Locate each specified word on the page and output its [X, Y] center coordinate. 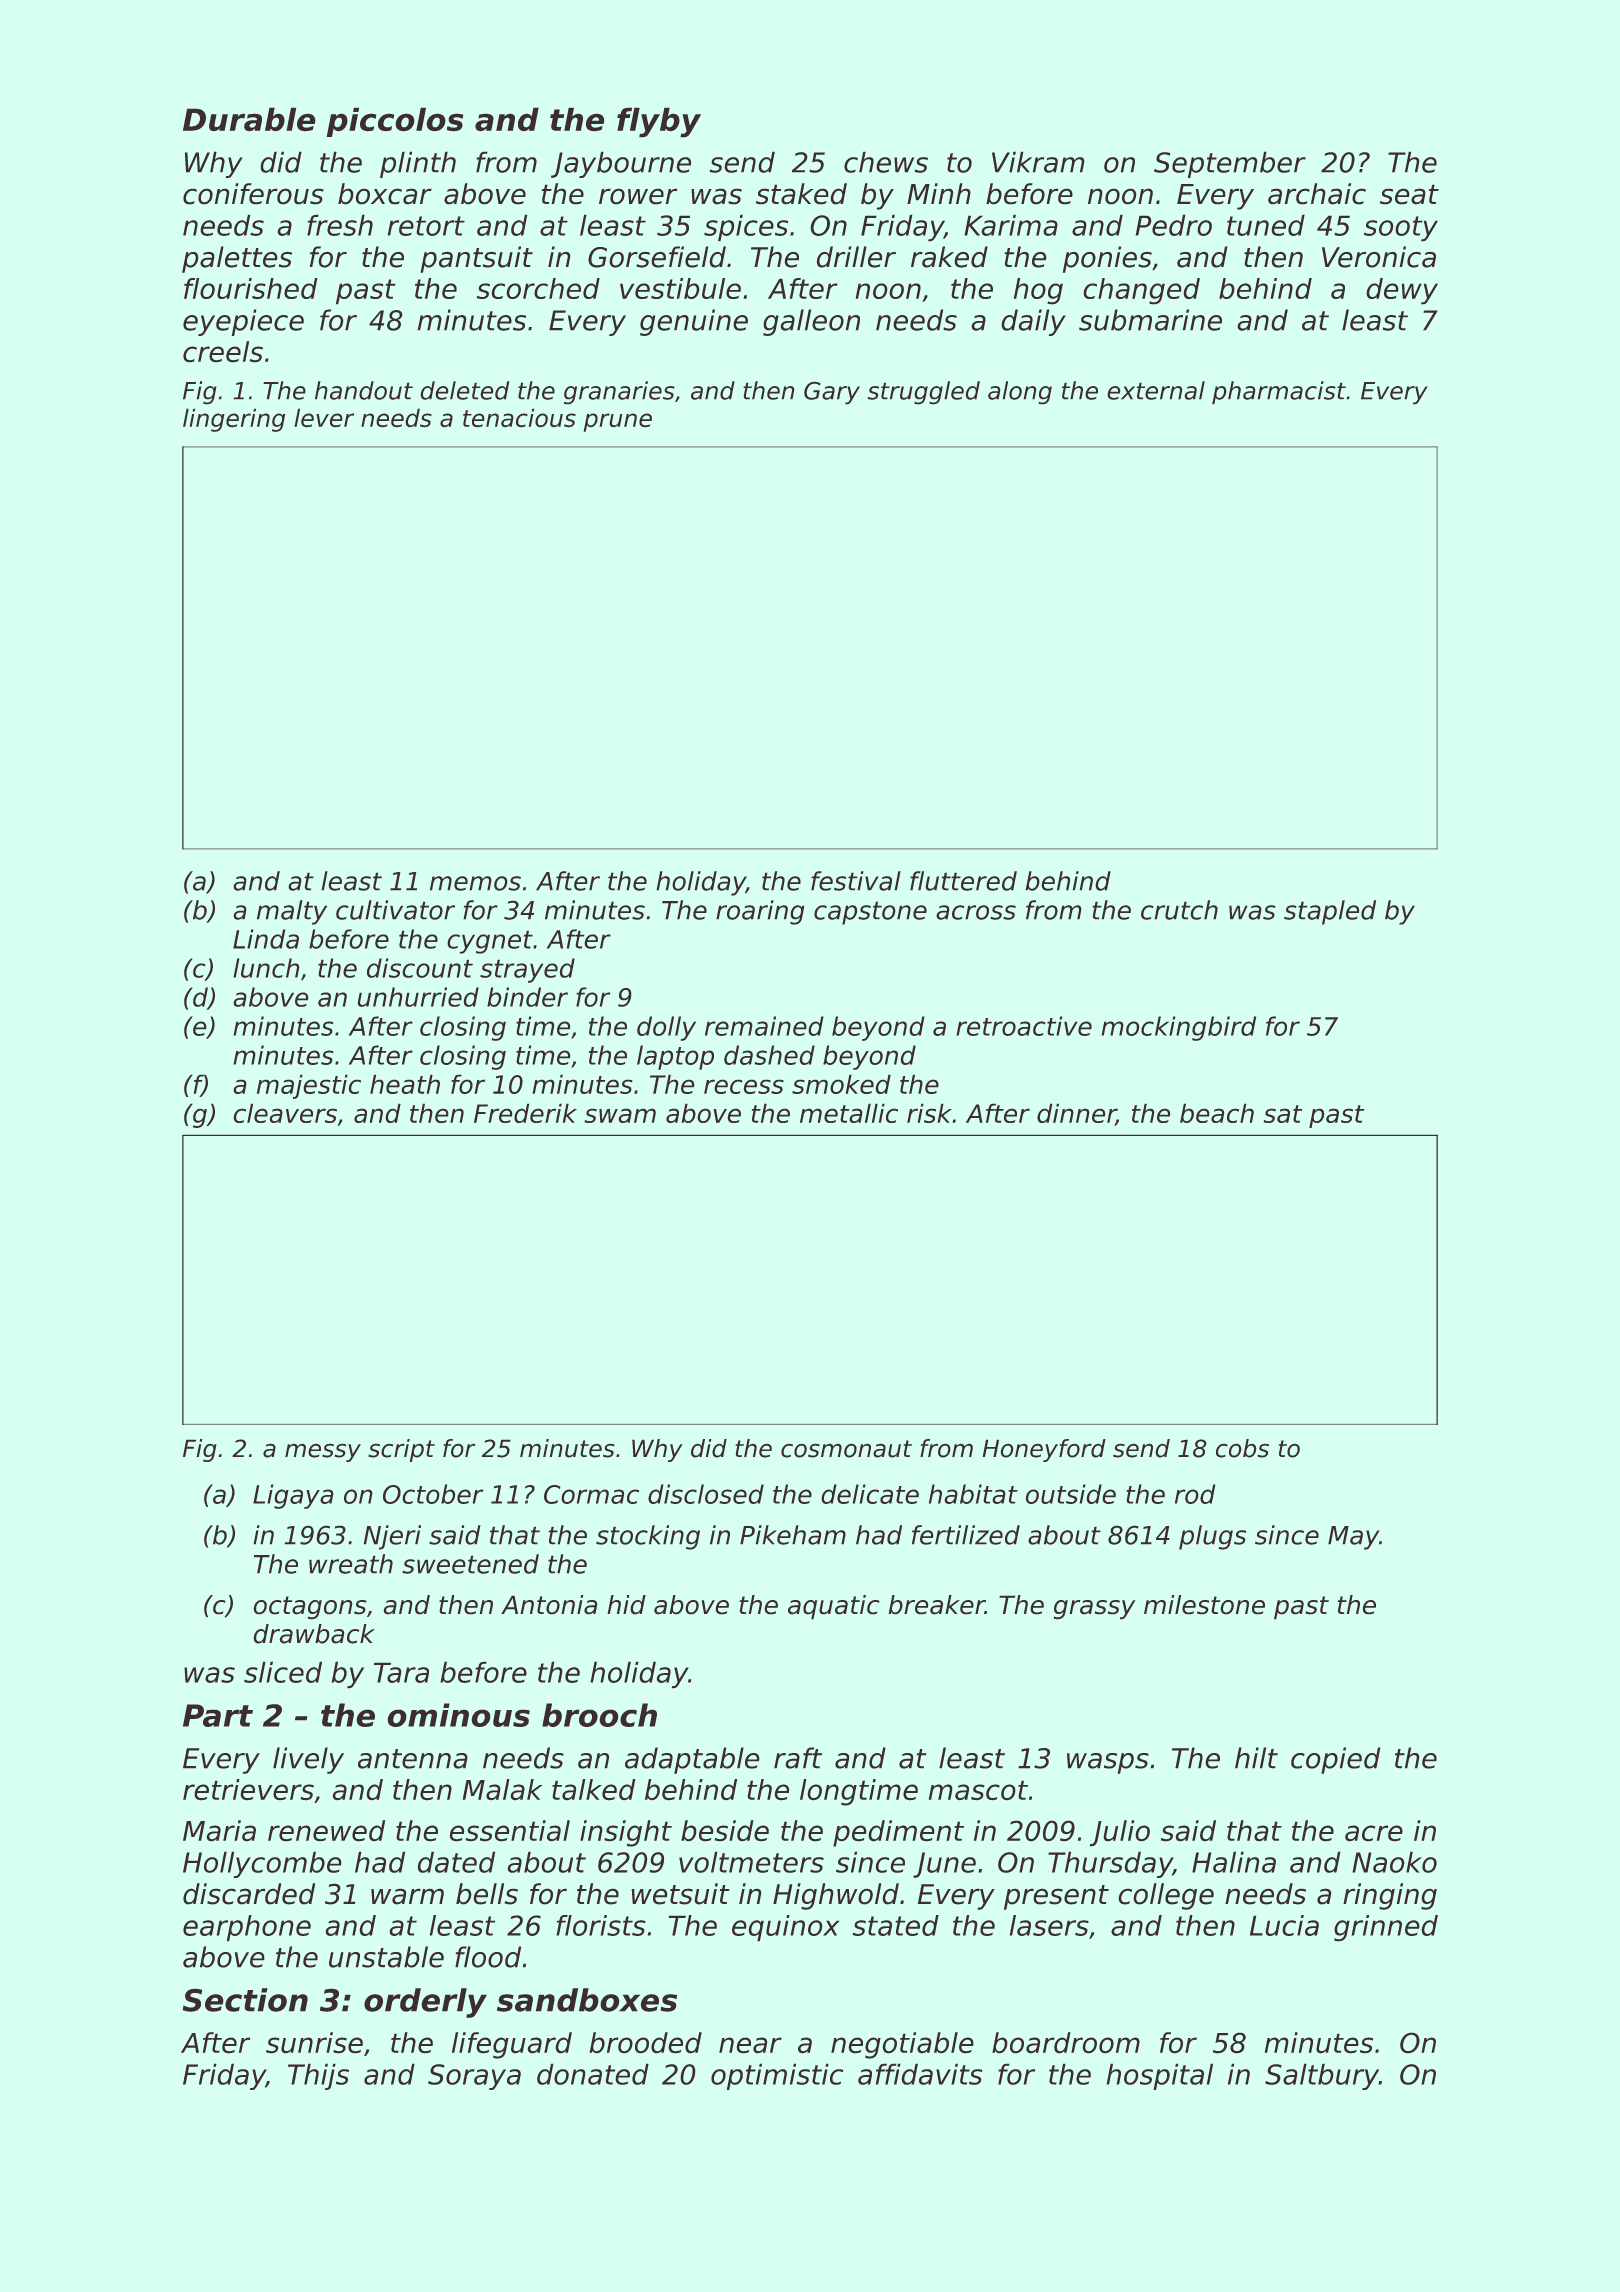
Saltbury [1322, 2076]
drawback [314, 1634]
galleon [811, 322]
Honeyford [1044, 1450]
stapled [1330, 912]
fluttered [963, 881]
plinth [418, 164]
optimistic [777, 2076]
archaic [1317, 194]
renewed [326, 1831]
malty [292, 912]
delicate [870, 1494]
